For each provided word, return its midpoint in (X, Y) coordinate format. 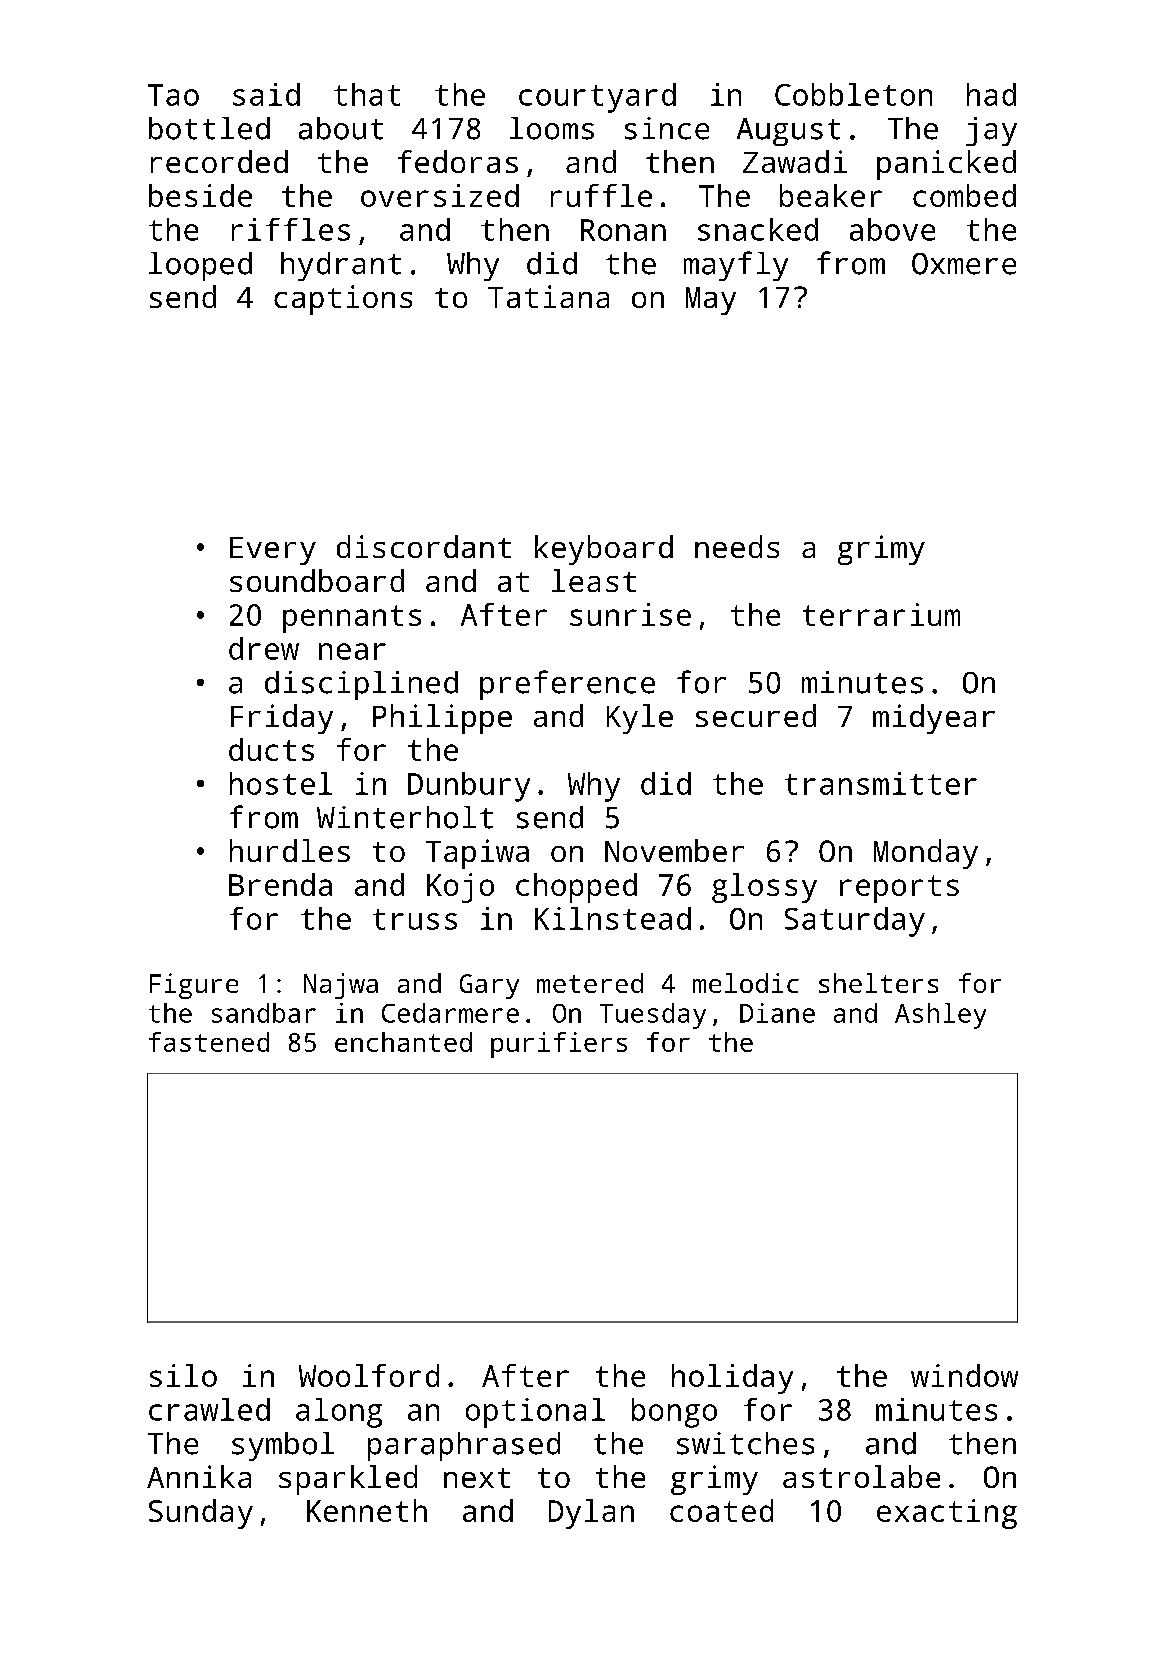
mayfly (736, 266)
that (367, 94)
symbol (283, 1446)
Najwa (341, 986)
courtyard (597, 98)
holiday (732, 1379)
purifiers (559, 1045)
